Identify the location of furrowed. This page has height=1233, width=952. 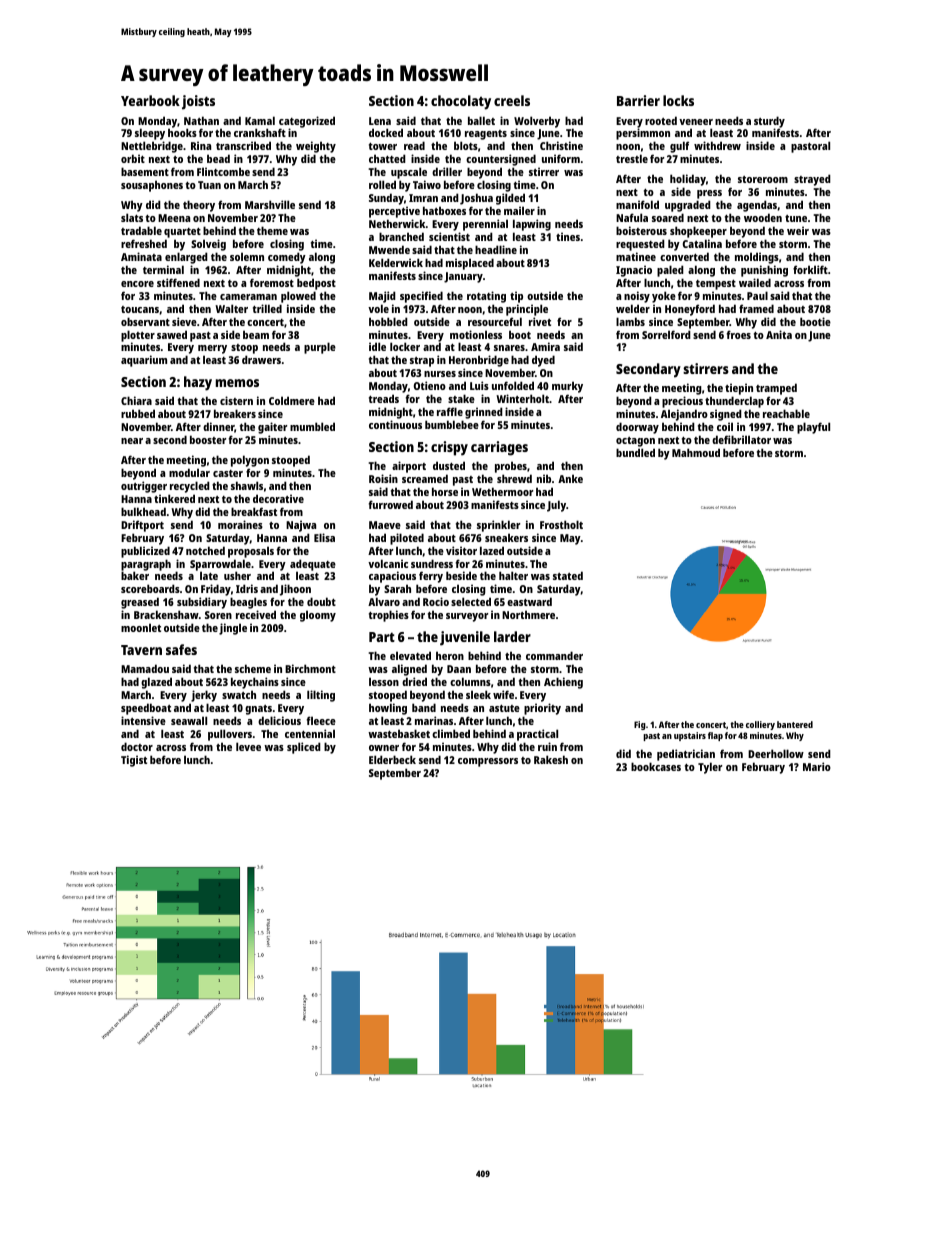
(391, 504).
